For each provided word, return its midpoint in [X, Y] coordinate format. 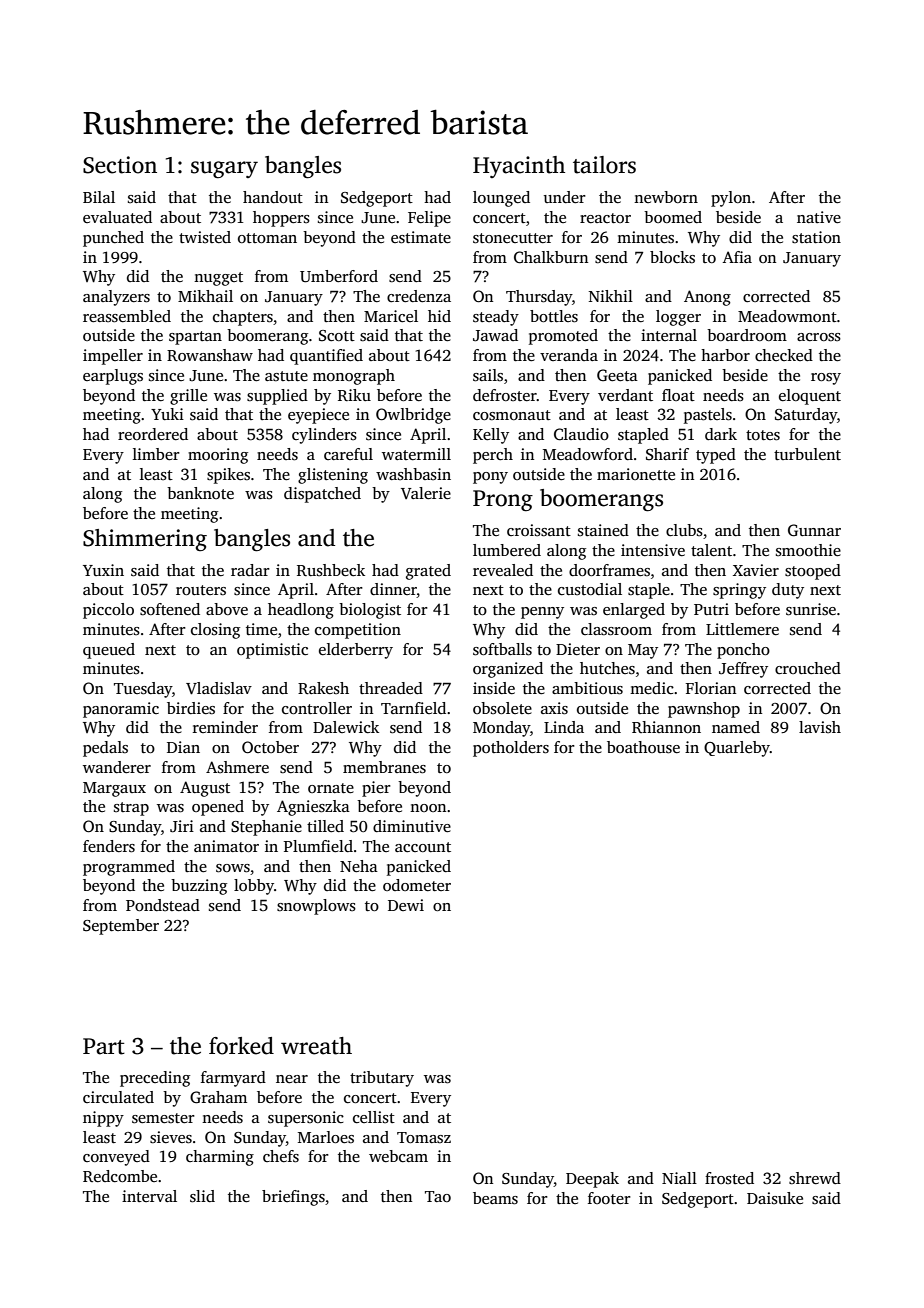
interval [149, 1196]
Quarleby [737, 749]
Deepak [592, 1180]
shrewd [815, 1178]
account [423, 847]
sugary [224, 169]
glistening [333, 476]
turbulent [807, 454]
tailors [604, 165]
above [227, 609]
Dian [183, 747]
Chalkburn [551, 257]
